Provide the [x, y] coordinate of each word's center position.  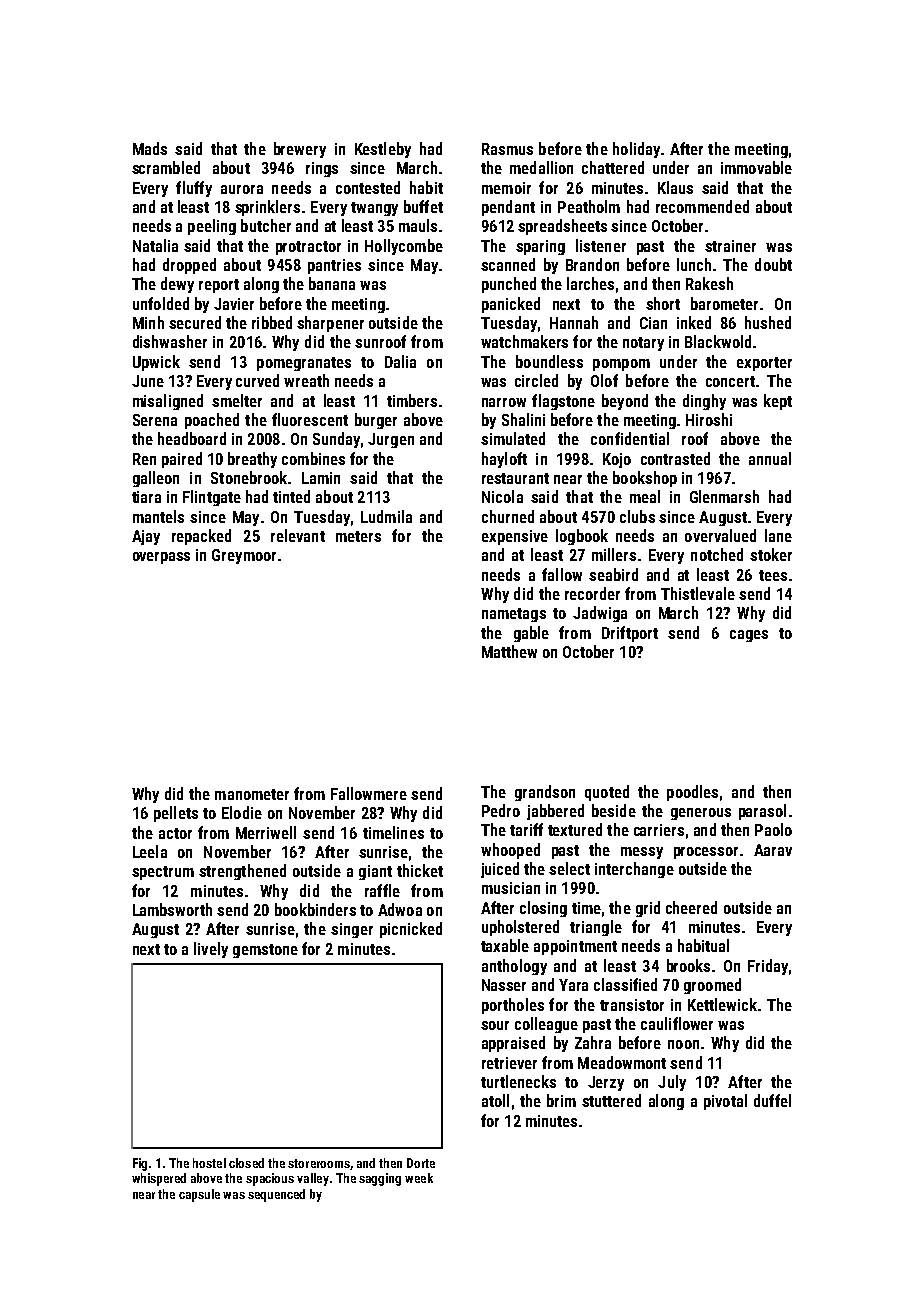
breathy [252, 460]
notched [717, 554]
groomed [712, 986]
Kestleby [383, 150]
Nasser [504, 985]
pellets [176, 814]
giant [375, 872]
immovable [756, 167]
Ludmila [386, 516]
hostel [209, 1163]
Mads [150, 148]
